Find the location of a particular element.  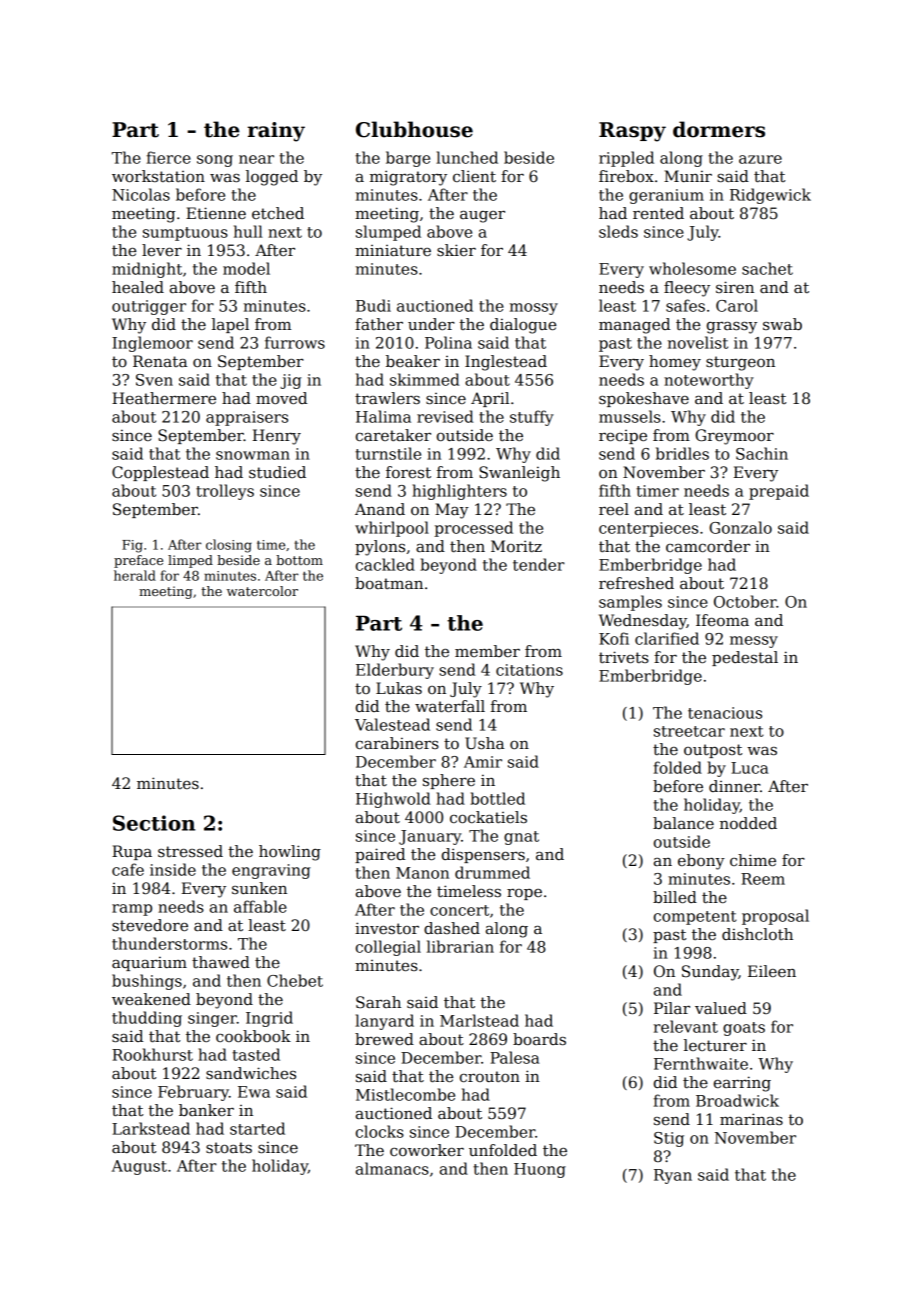

Usha is located at coordinates (484, 743).
